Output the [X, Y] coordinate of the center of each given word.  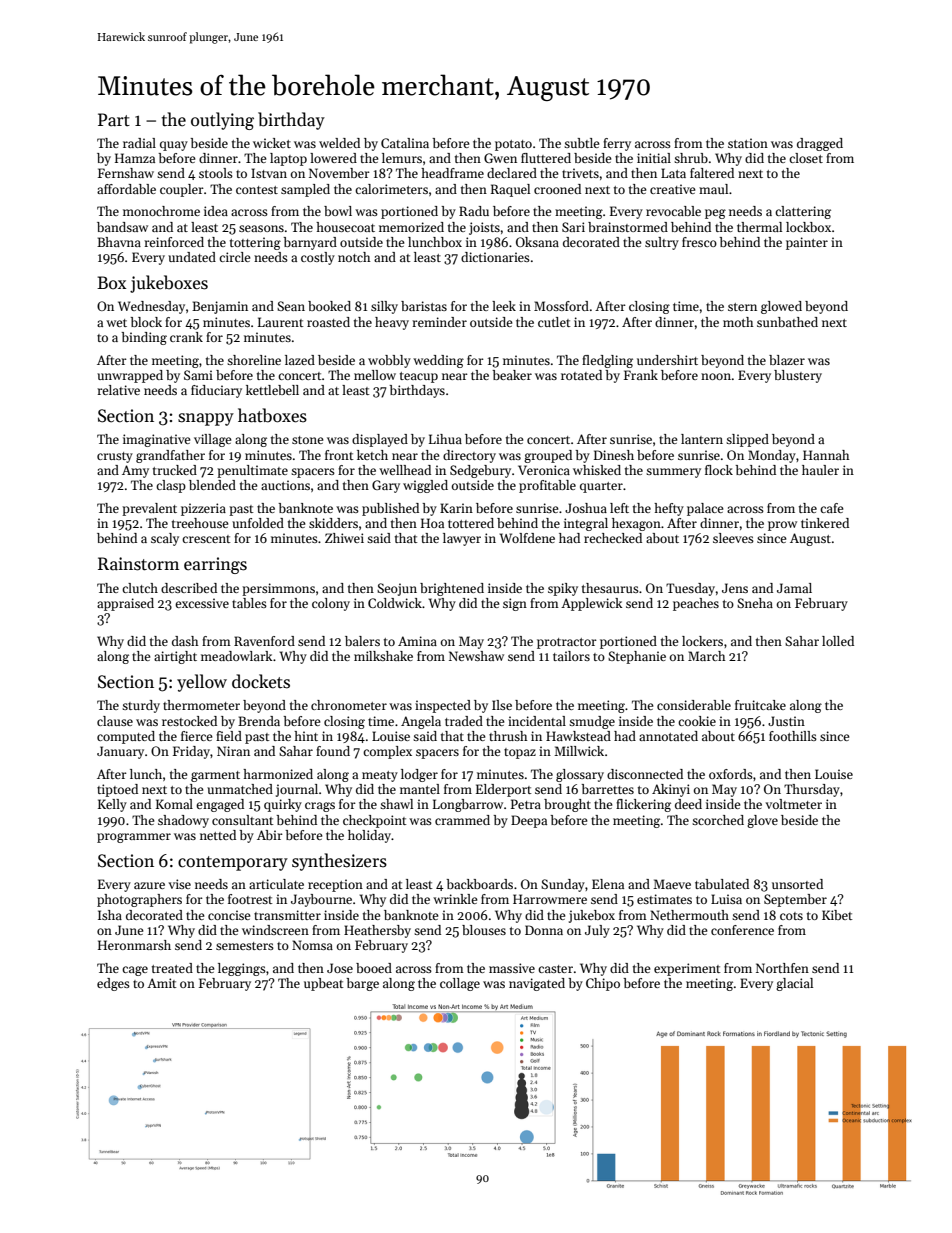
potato [513, 145]
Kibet [837, 915]
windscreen [275, 930]
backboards [479, 884]
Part [114, 120]
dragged [820, 144]
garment [215, 776]
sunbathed [787, 322]
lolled [838, 641]
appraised [125, 604]
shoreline [254, 360]
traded [464, 721]
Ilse [502, 705]
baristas [424, 306]
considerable [694, 705]
